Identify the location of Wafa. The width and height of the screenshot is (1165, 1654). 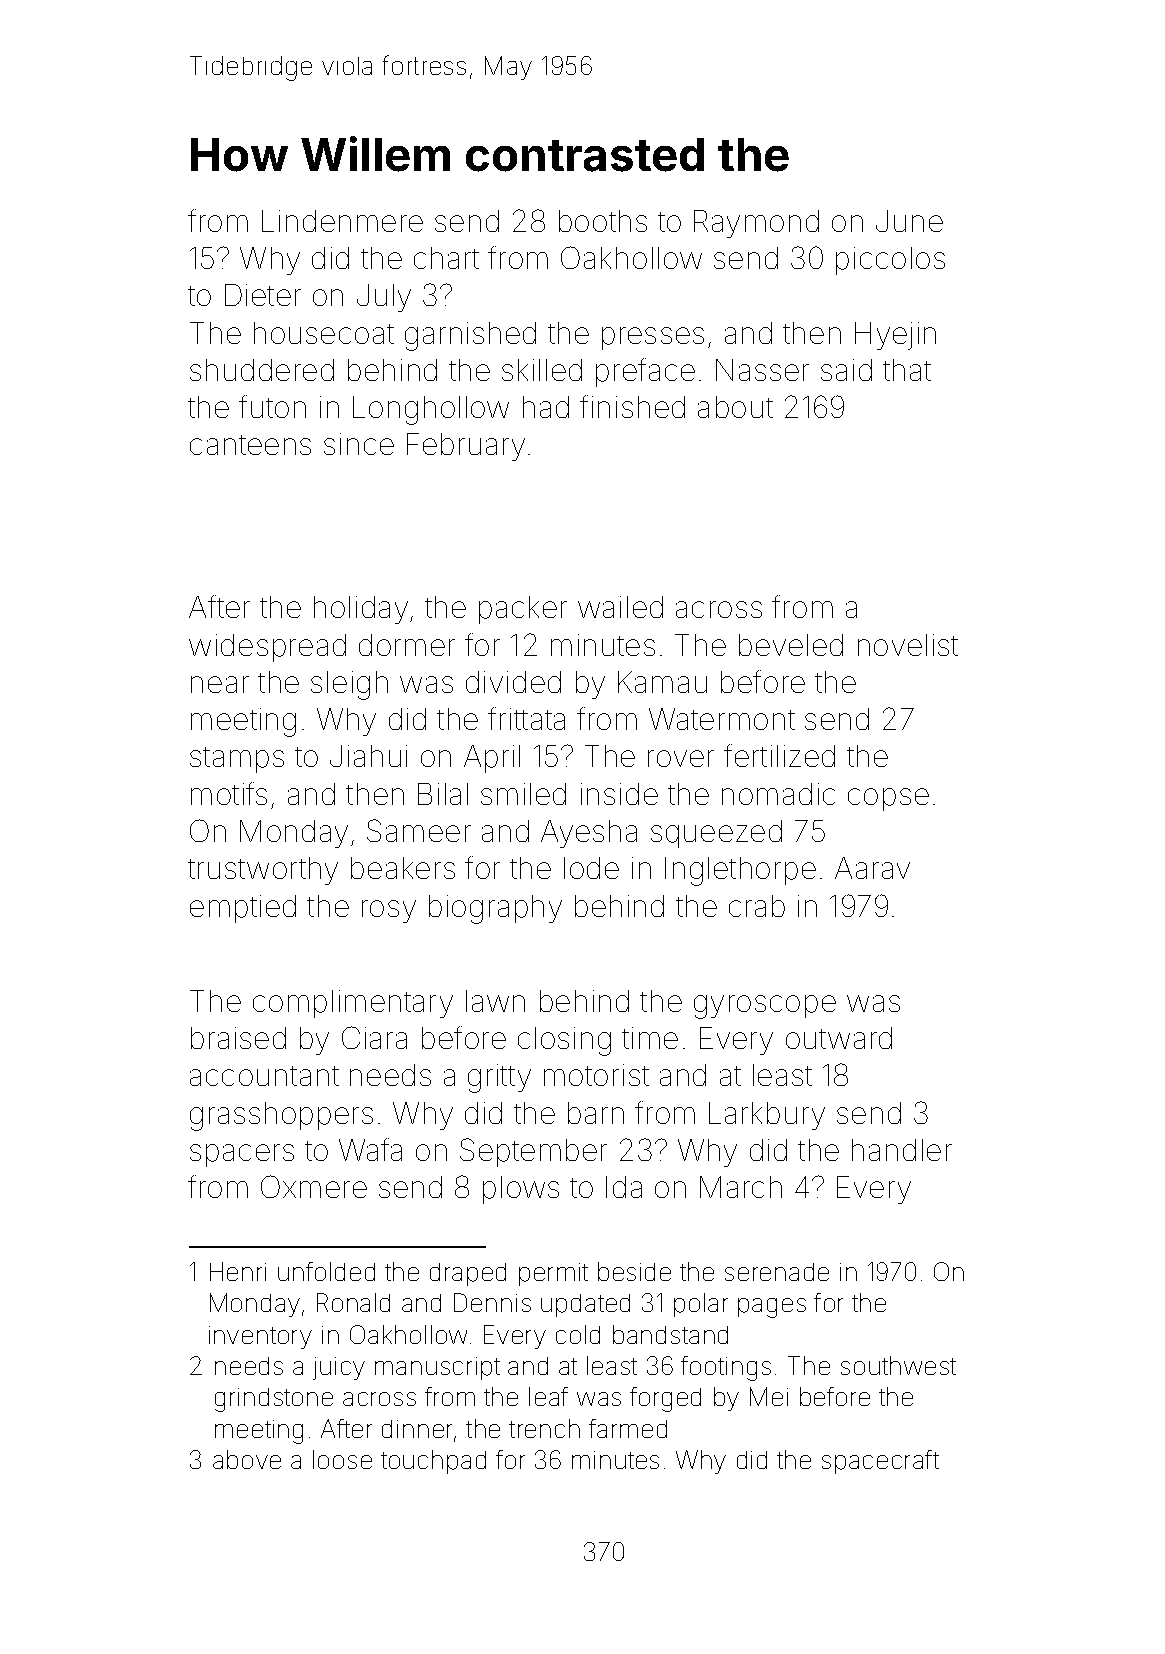
(370, 1149).
